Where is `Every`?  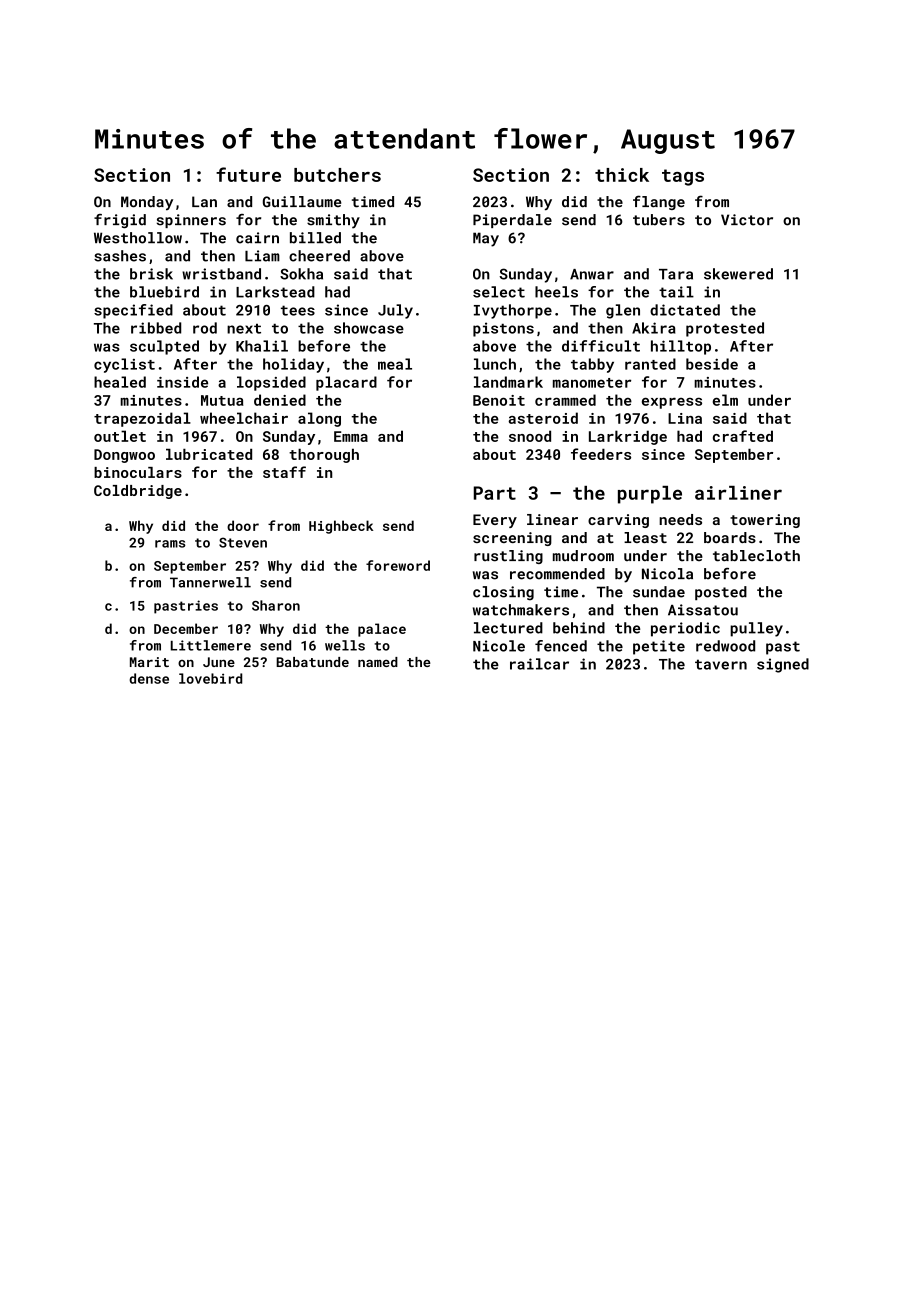
Every is located at coordinates (495, 521).
